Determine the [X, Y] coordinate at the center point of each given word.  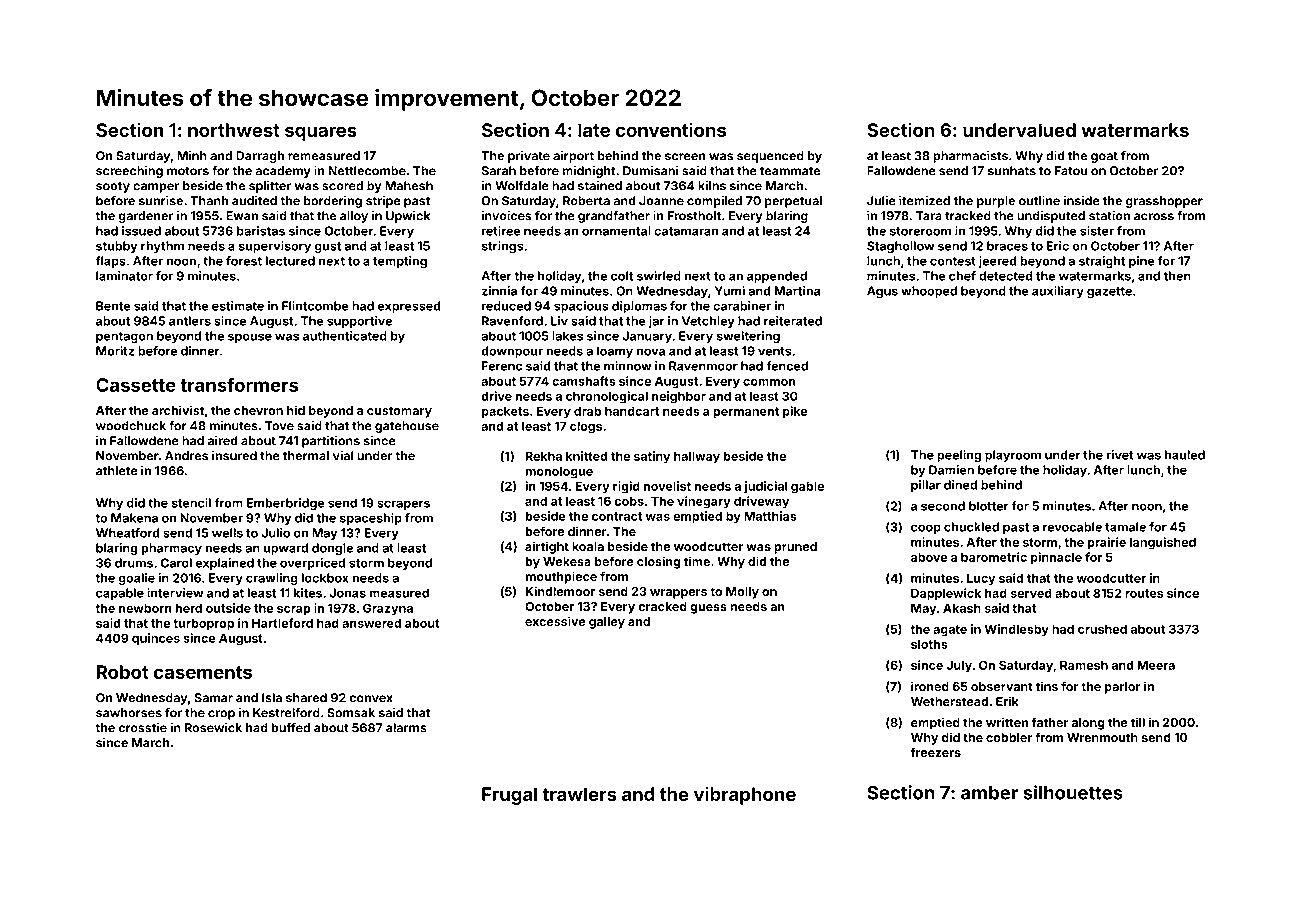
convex [371, 699]
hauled [1185, 455]
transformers [239, 384]
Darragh [260, 157]
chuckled [971, 527]
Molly [742, 593]
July [959, 666]
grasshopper [1164, 202]
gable [807, 487]
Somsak [351, 713]
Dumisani [650, 171]
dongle [332, 549]
